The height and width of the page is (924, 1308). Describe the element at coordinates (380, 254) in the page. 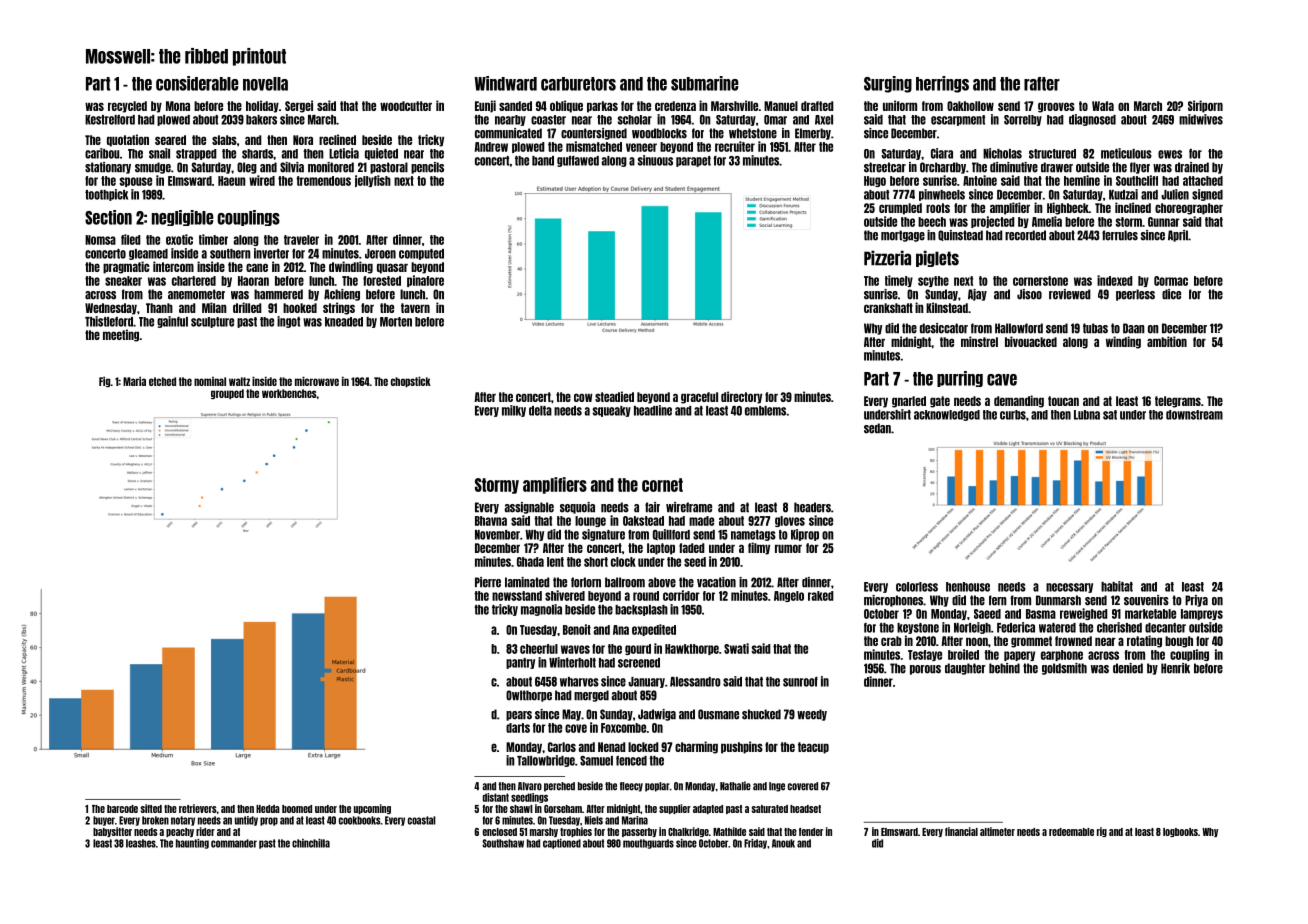

I see `Jeroen` at that location.
